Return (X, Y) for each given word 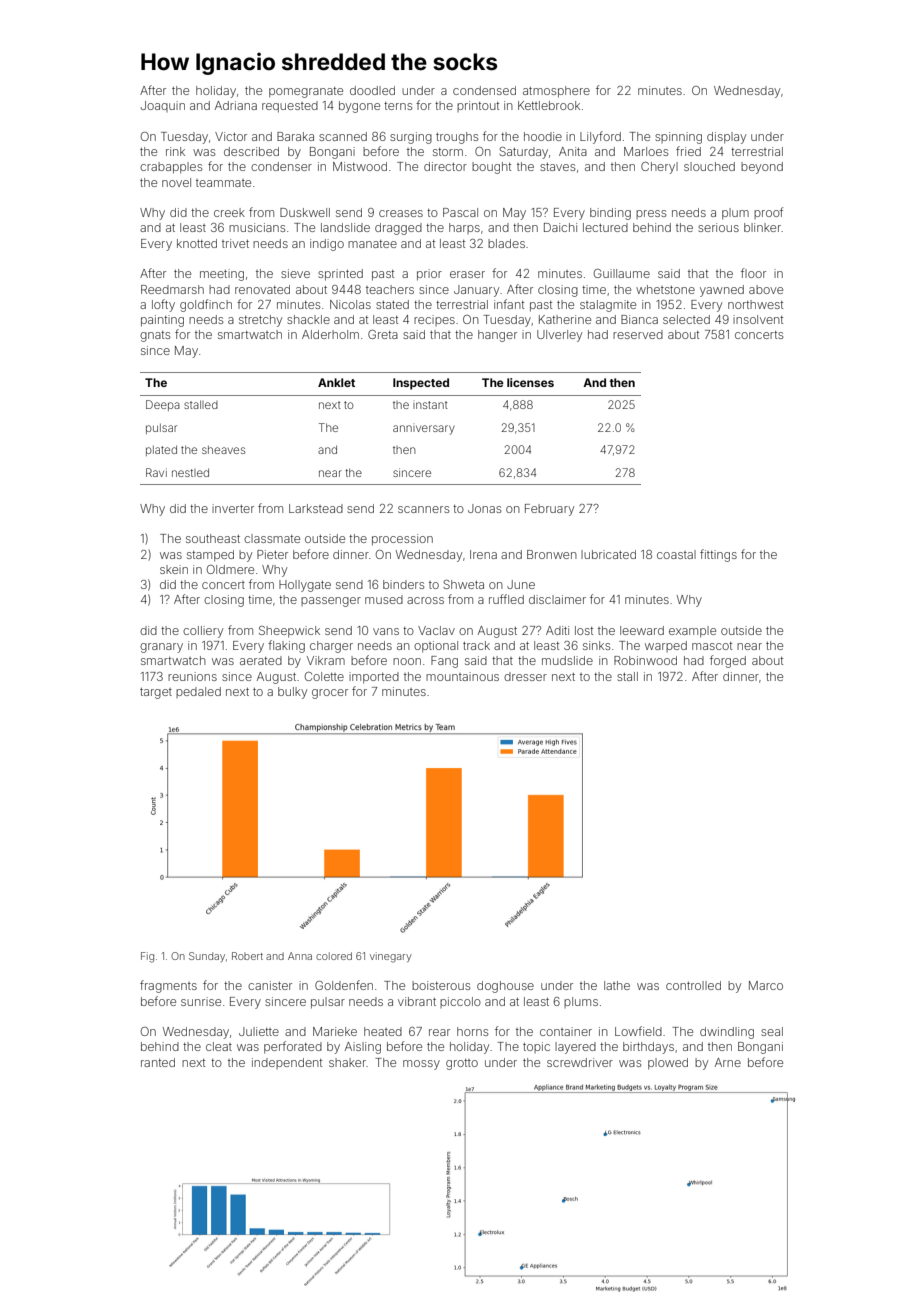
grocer (330, 694)
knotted (197, 243)
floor (753, 273)
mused (384, 599)
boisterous (441, 985)
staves (557, 167)
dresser (525, 676)
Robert (247, 956)
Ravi (156, 472)
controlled (693, 985)
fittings (718, 555)
